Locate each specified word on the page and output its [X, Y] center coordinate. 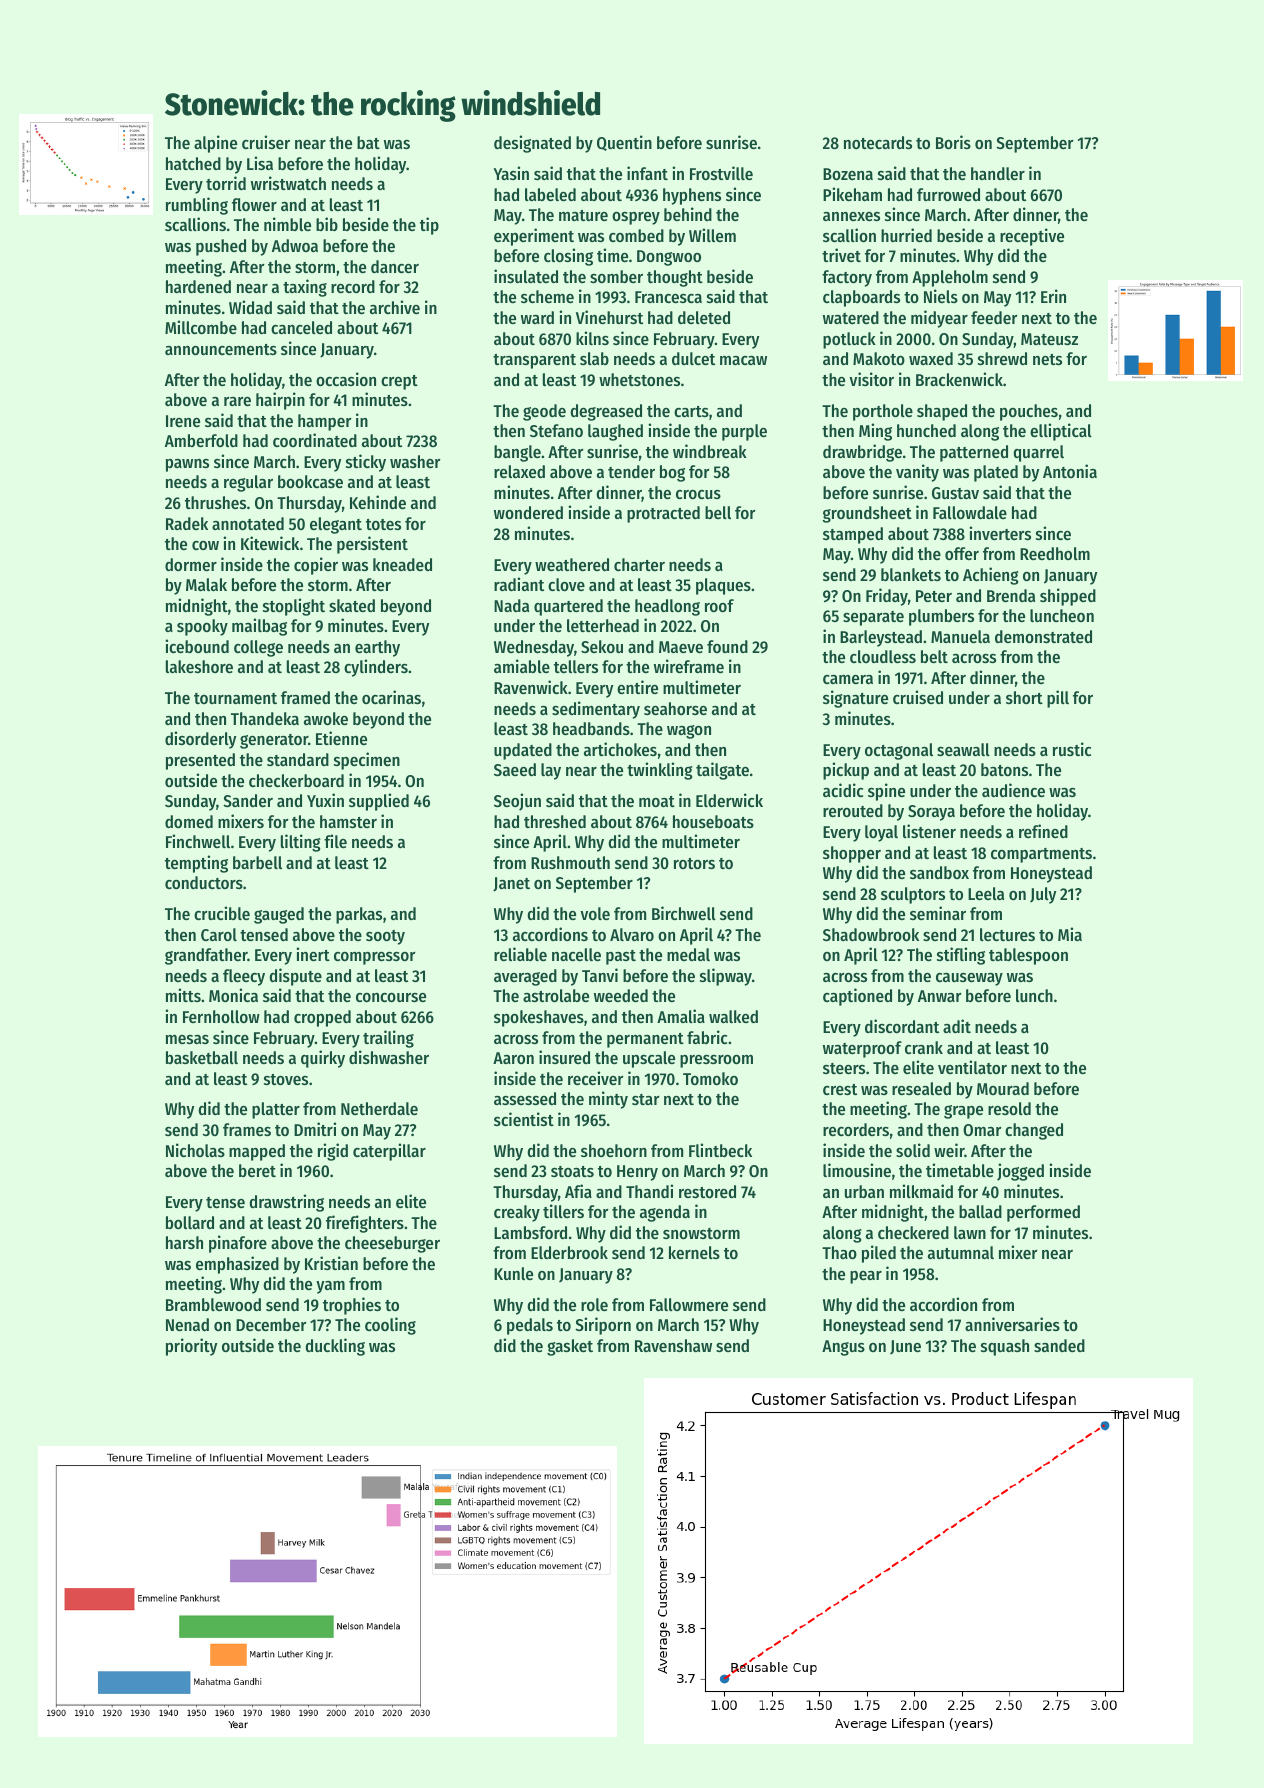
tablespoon [1028, 956]
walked [733, 1016]
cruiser [266, 142]
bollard [190, 1222]
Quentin [624, 143]
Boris [953, 142]
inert [313, 954]
